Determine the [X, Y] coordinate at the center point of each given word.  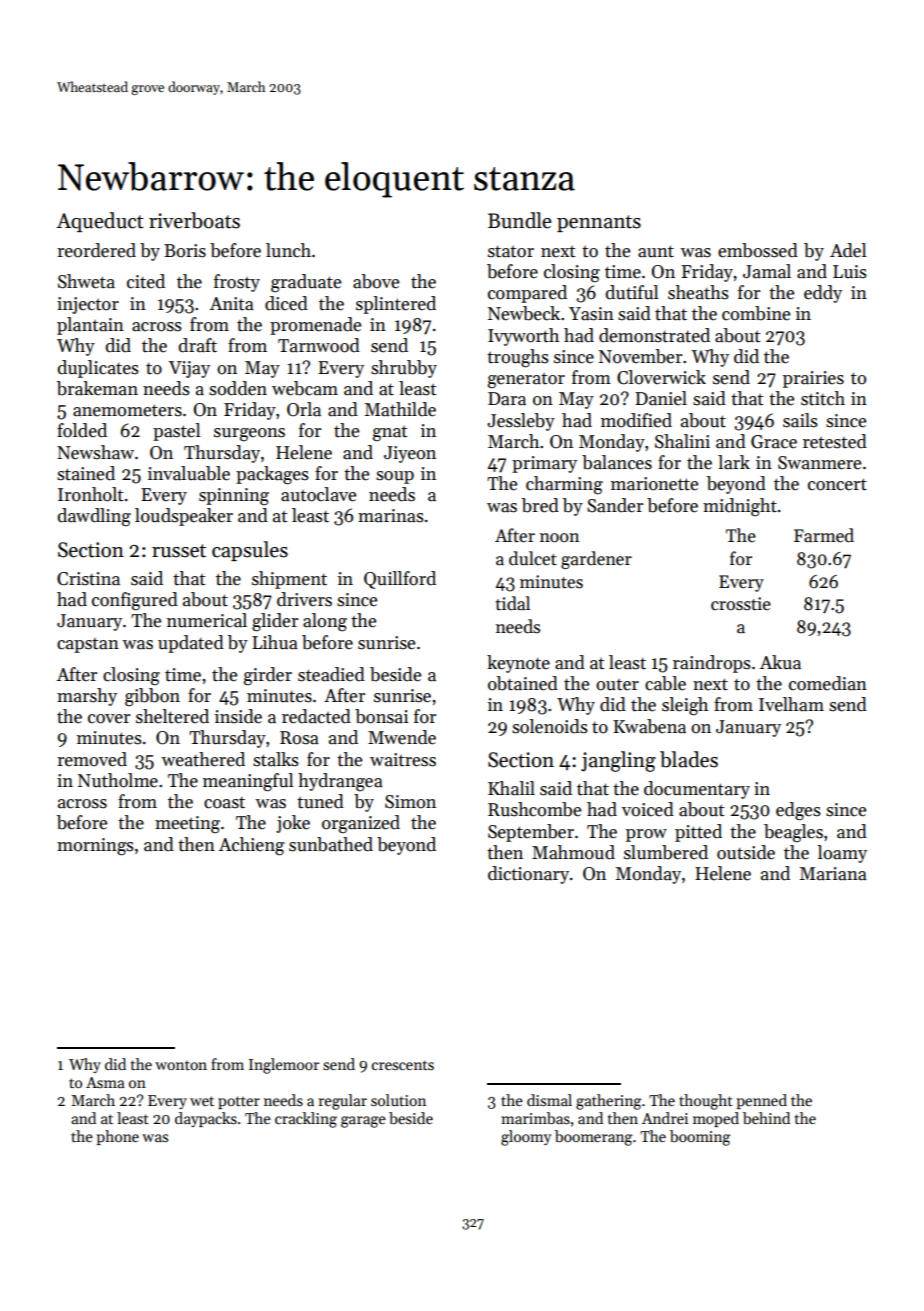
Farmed [824, 535]
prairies [813, 379]
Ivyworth [523, 337]
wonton [181, 1065]
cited [146, 281]
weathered [203, 759]
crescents [403, 1065]
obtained [523, 683]
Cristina [88, 579]
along [325, 622]
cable [665, 683]
